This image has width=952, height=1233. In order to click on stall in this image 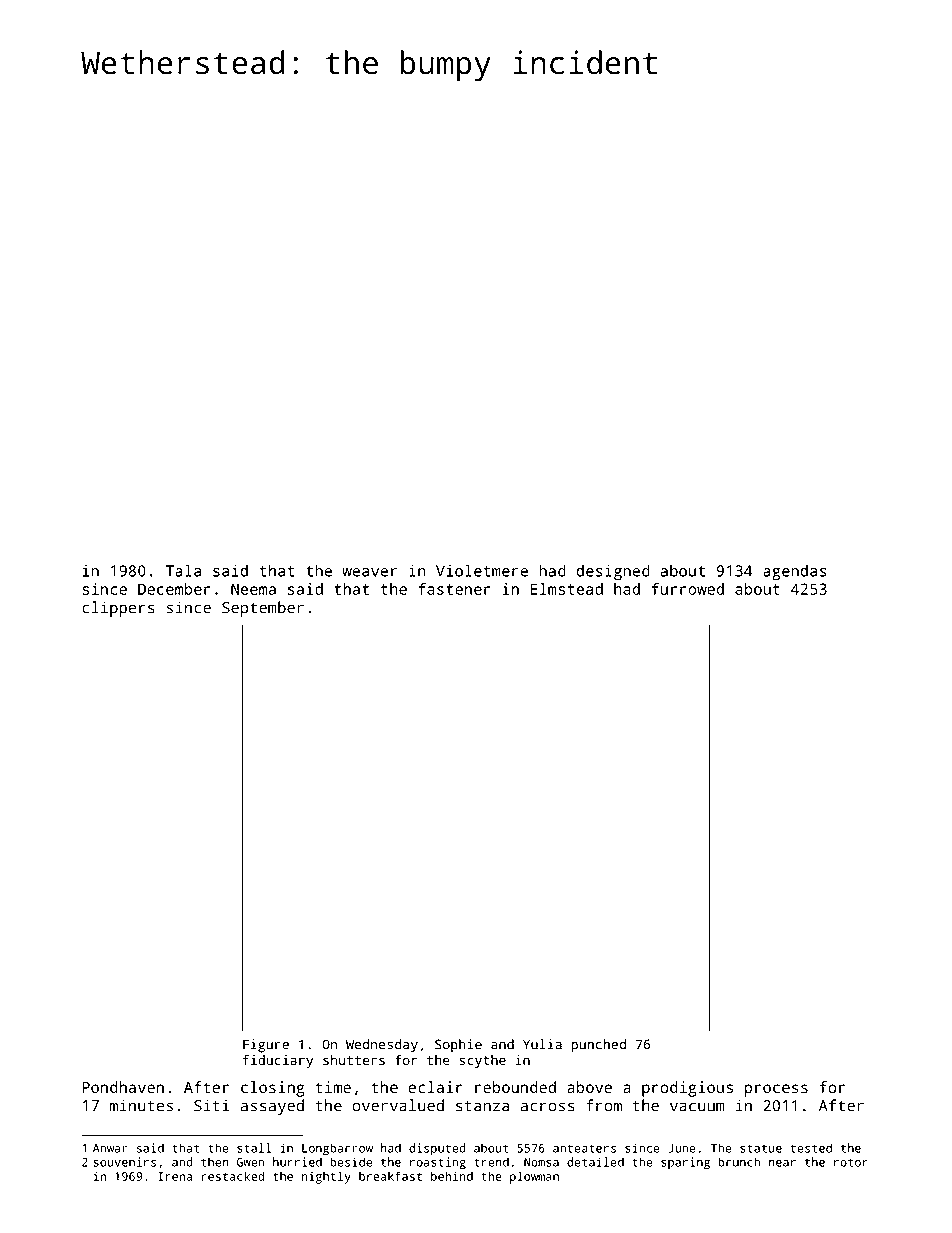, I will do `click(254, 1148)`.
